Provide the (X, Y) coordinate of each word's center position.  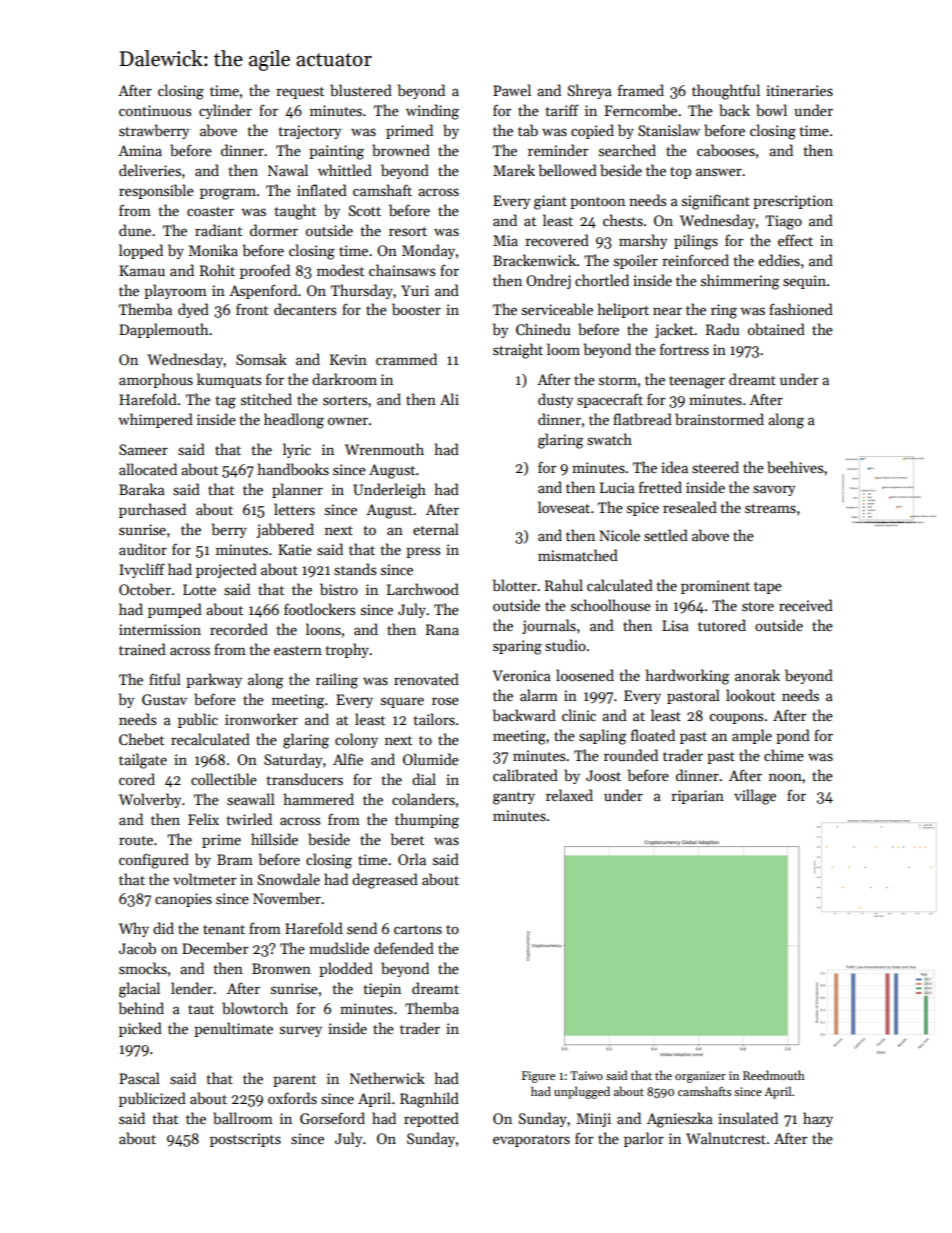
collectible (224, 779)
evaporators (531, 1141)
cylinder (225, 111)
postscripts (245, 1140)
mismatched (578, 555)
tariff (562, 110)
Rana (442, 629)
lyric (297, 450)
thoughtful (726, 92)
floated (653, 735)
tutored (722, 625)
